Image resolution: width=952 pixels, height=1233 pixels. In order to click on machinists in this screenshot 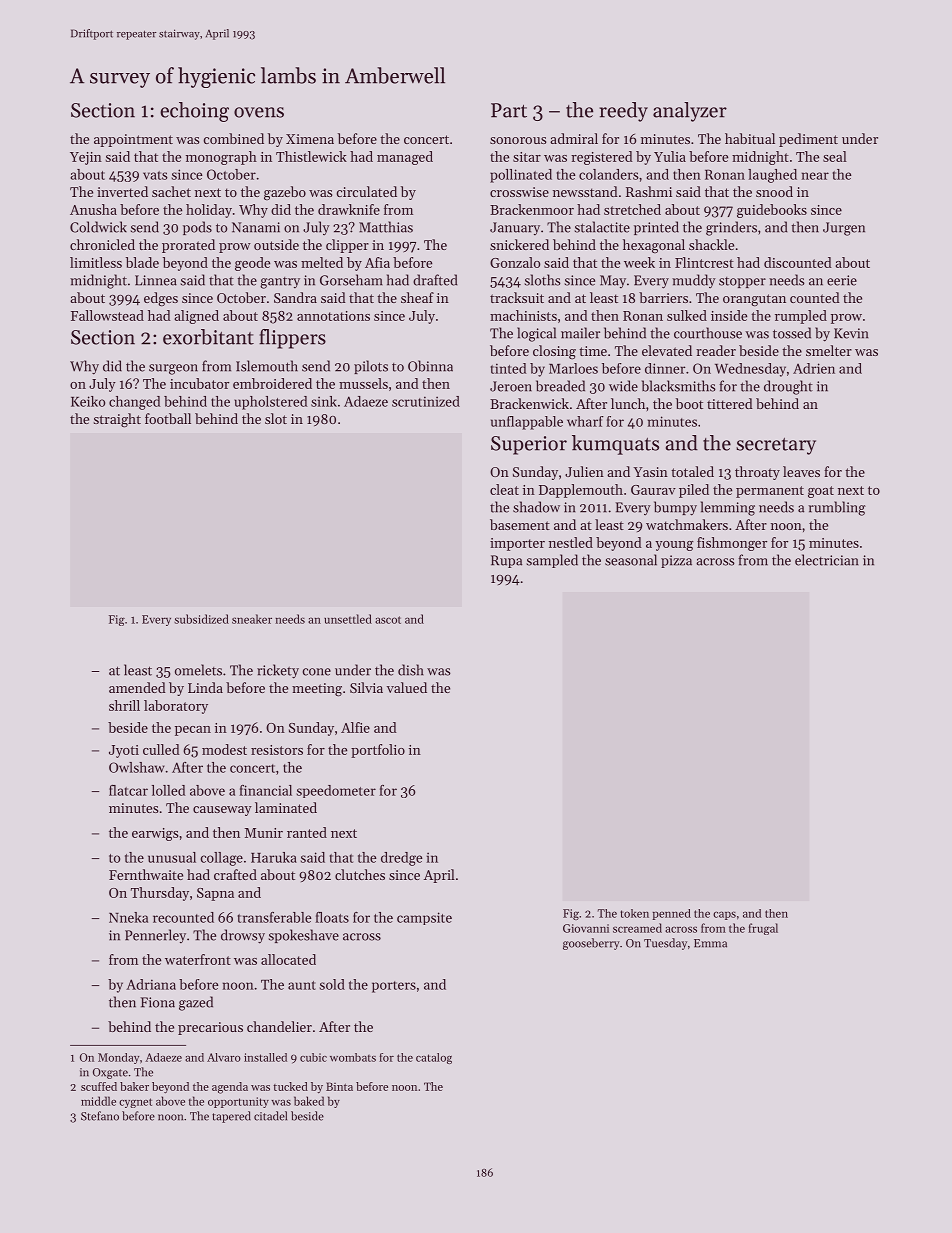, I will do `click(523, 315)`.
